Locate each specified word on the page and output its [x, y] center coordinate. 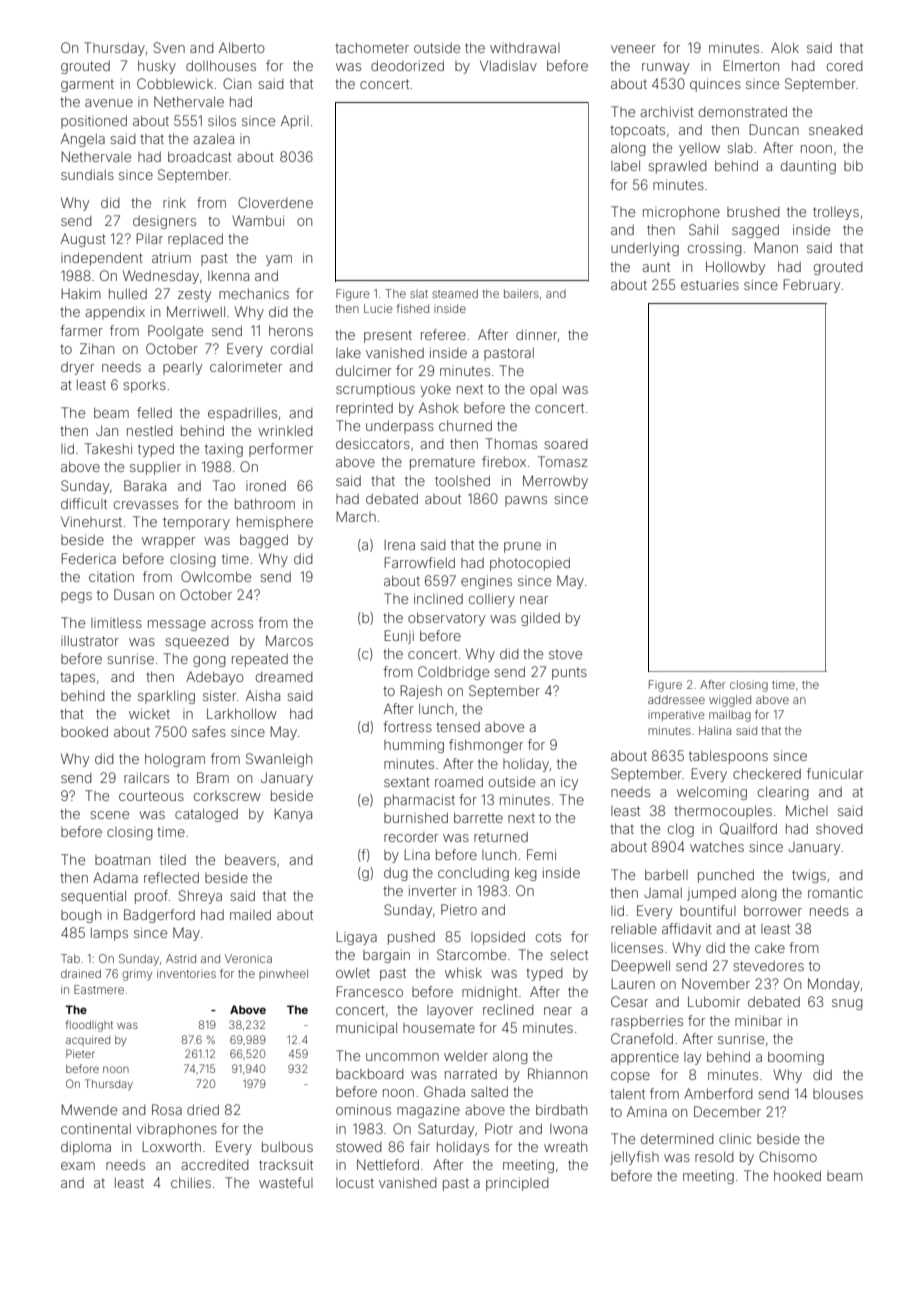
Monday [834, 985]
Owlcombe [216, 576]
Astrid [181, 958]
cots [548, 937]
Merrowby [555, 482]
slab [740, 148]
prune [522, 547]
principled [517, 1184]
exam [78, 1166]
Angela [83, 140]
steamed [455, 293]
